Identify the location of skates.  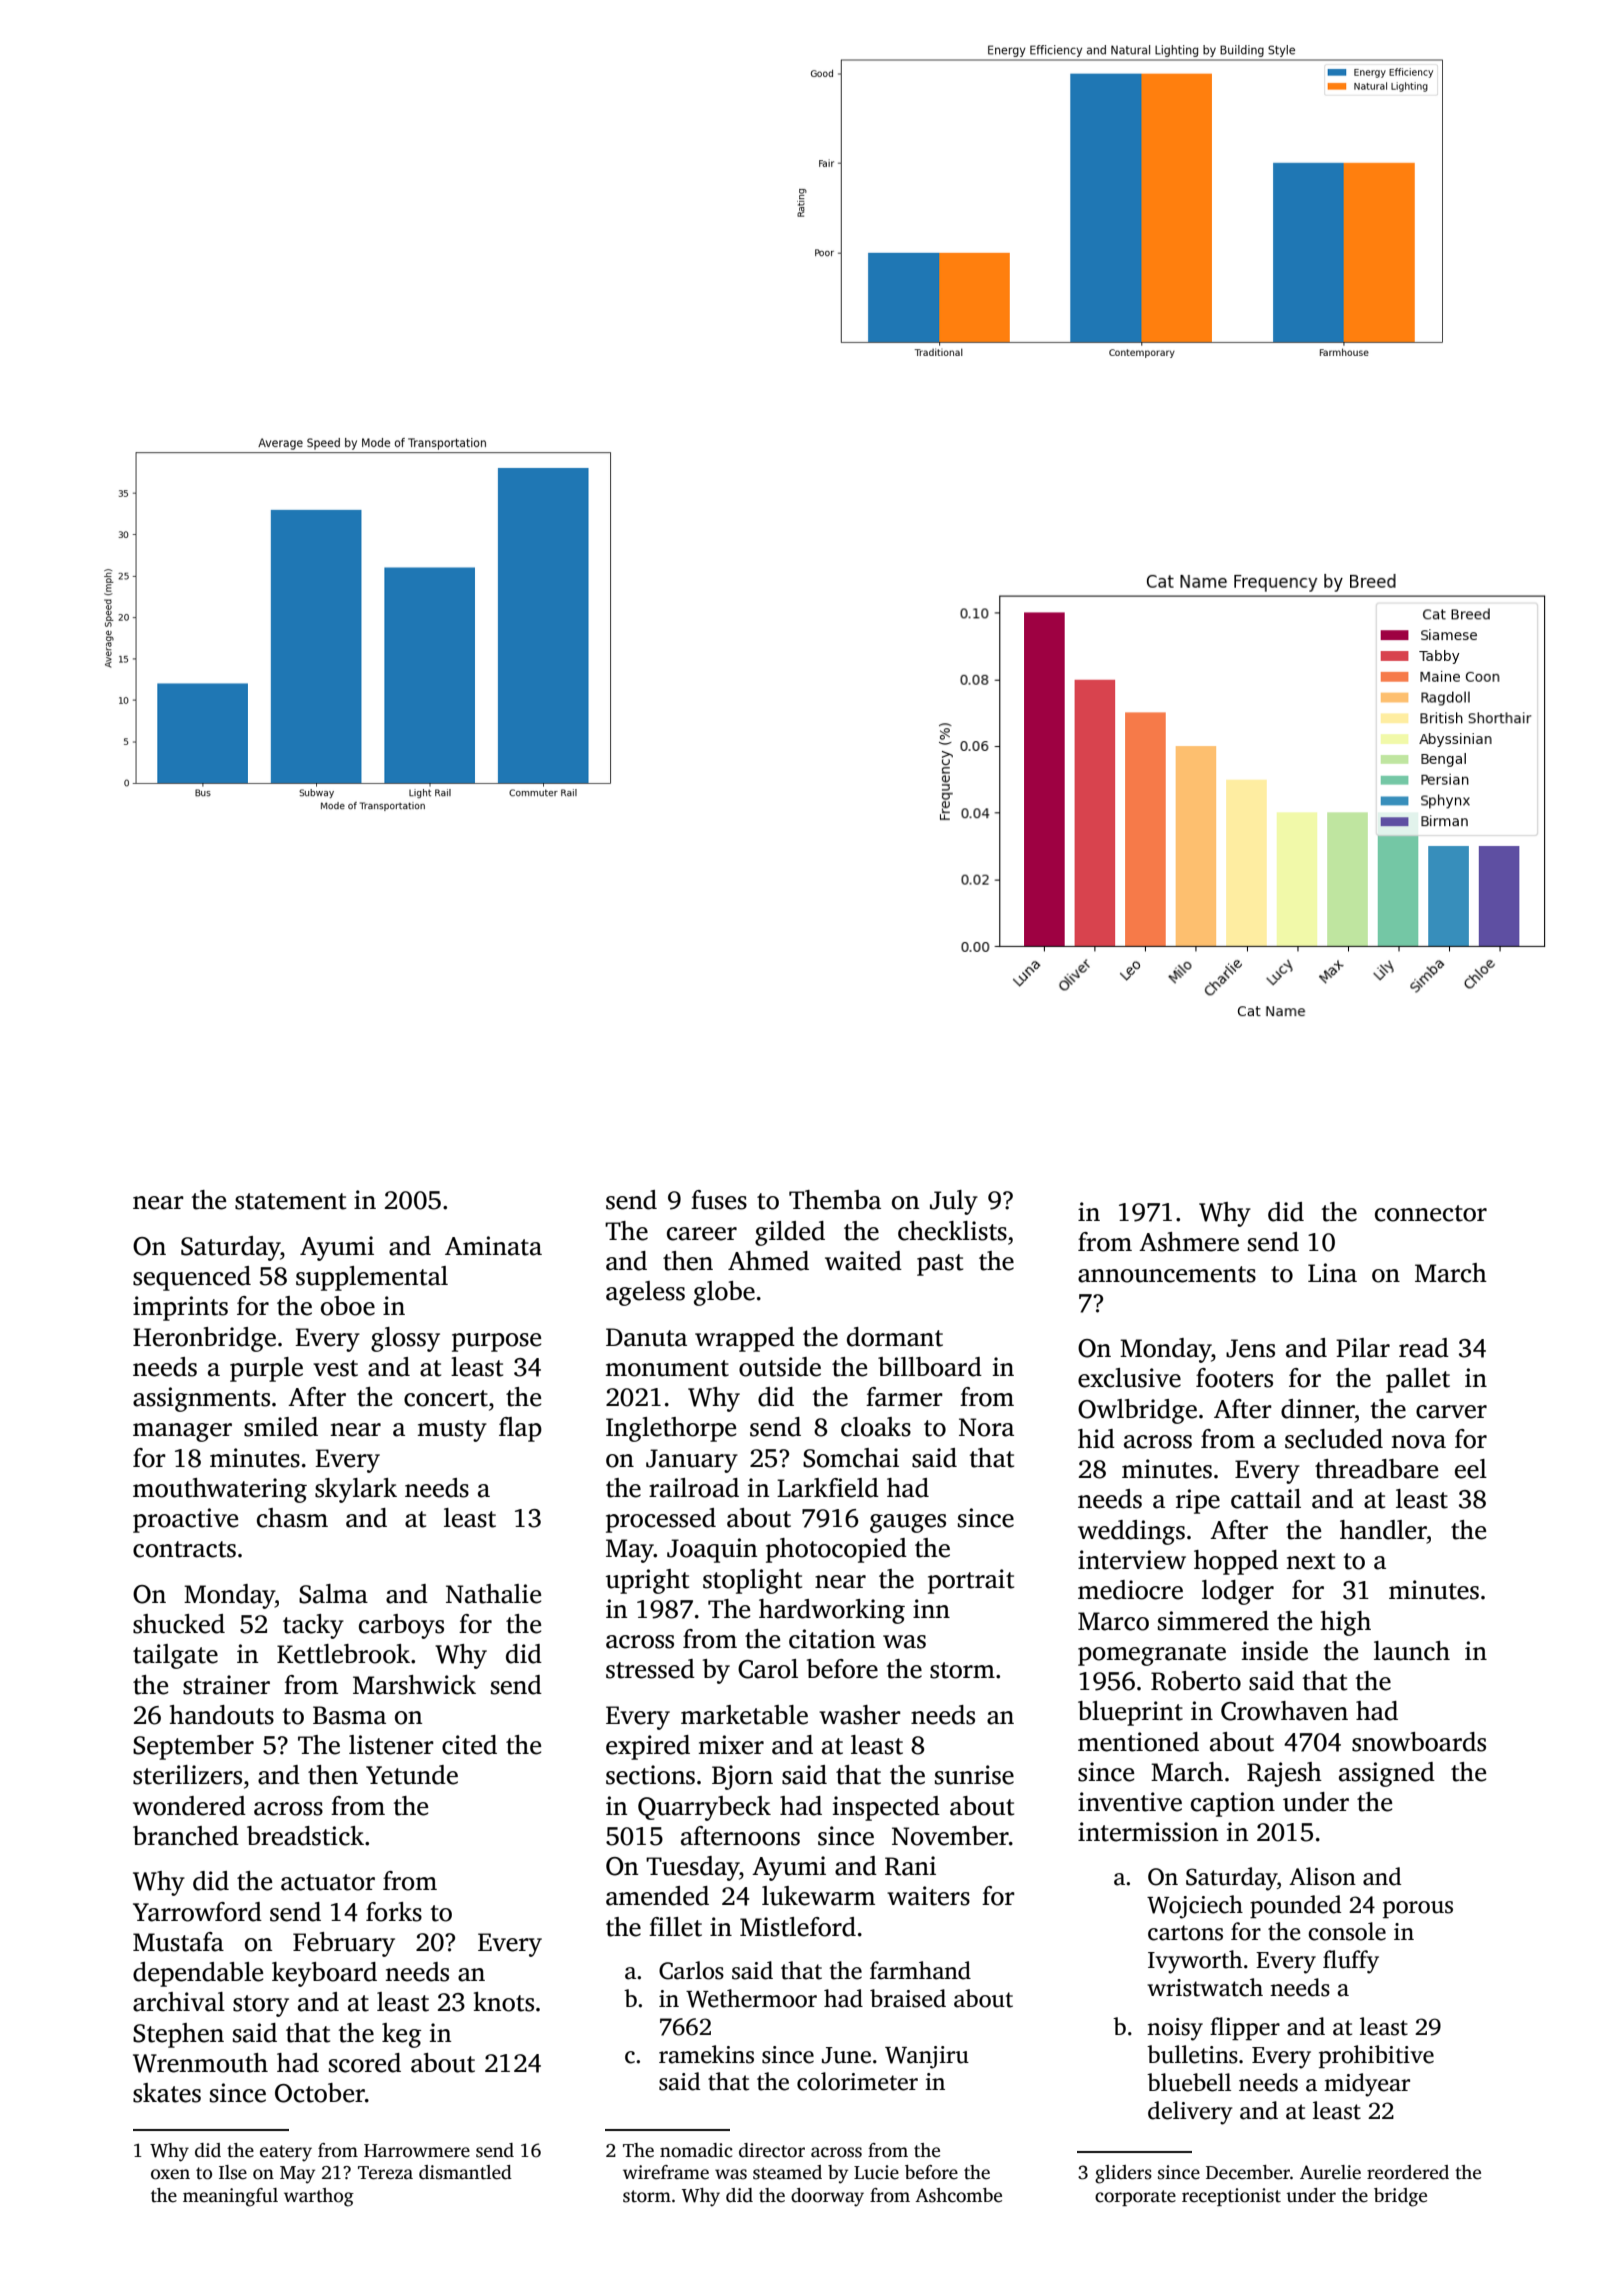
(167, 2093).
